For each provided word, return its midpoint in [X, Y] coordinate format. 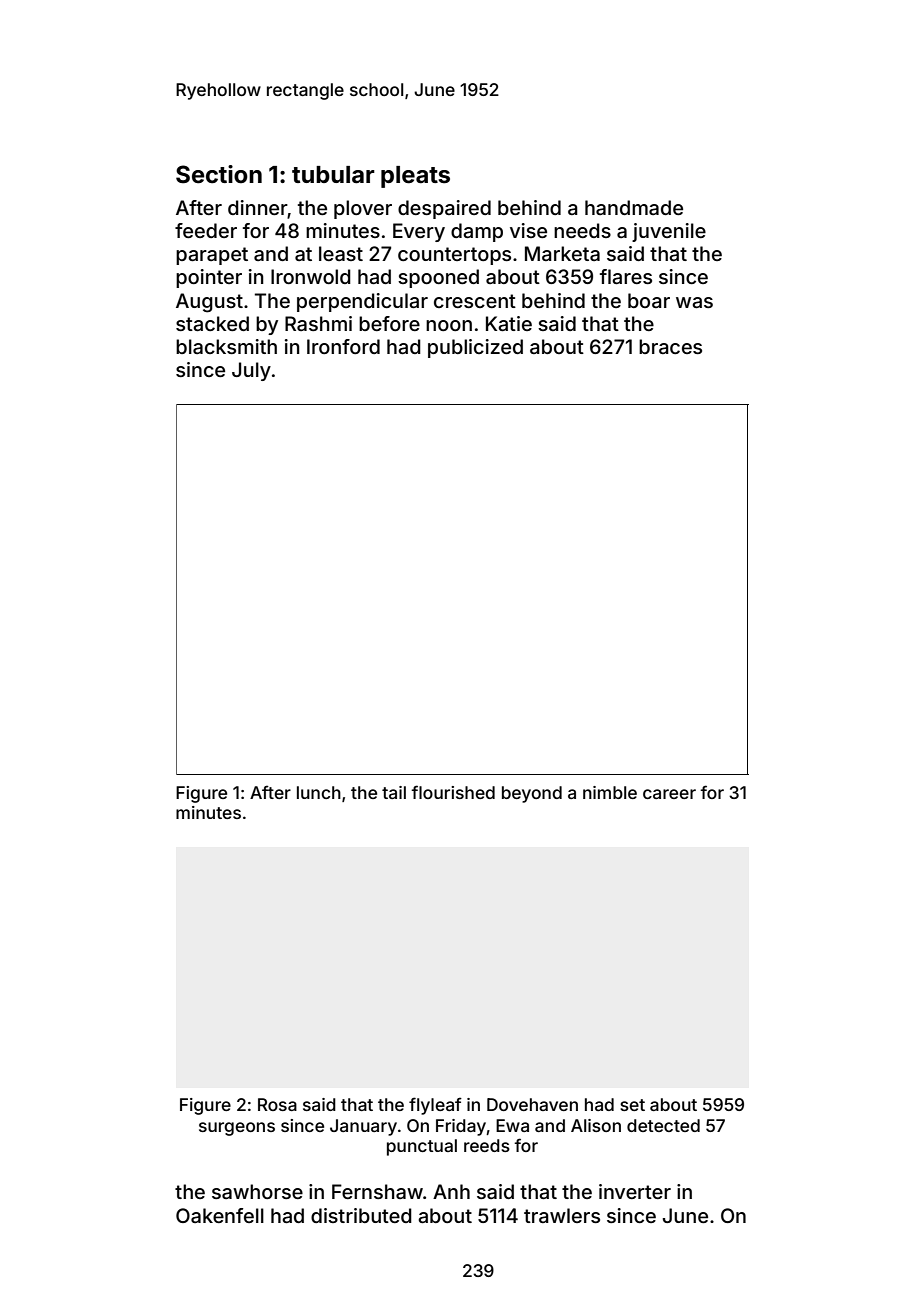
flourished [453, 792]
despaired [444, 209]
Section [219, 174]
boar [649, 300]
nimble [610, 792]
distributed [361, 1215]
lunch [319, 792]
